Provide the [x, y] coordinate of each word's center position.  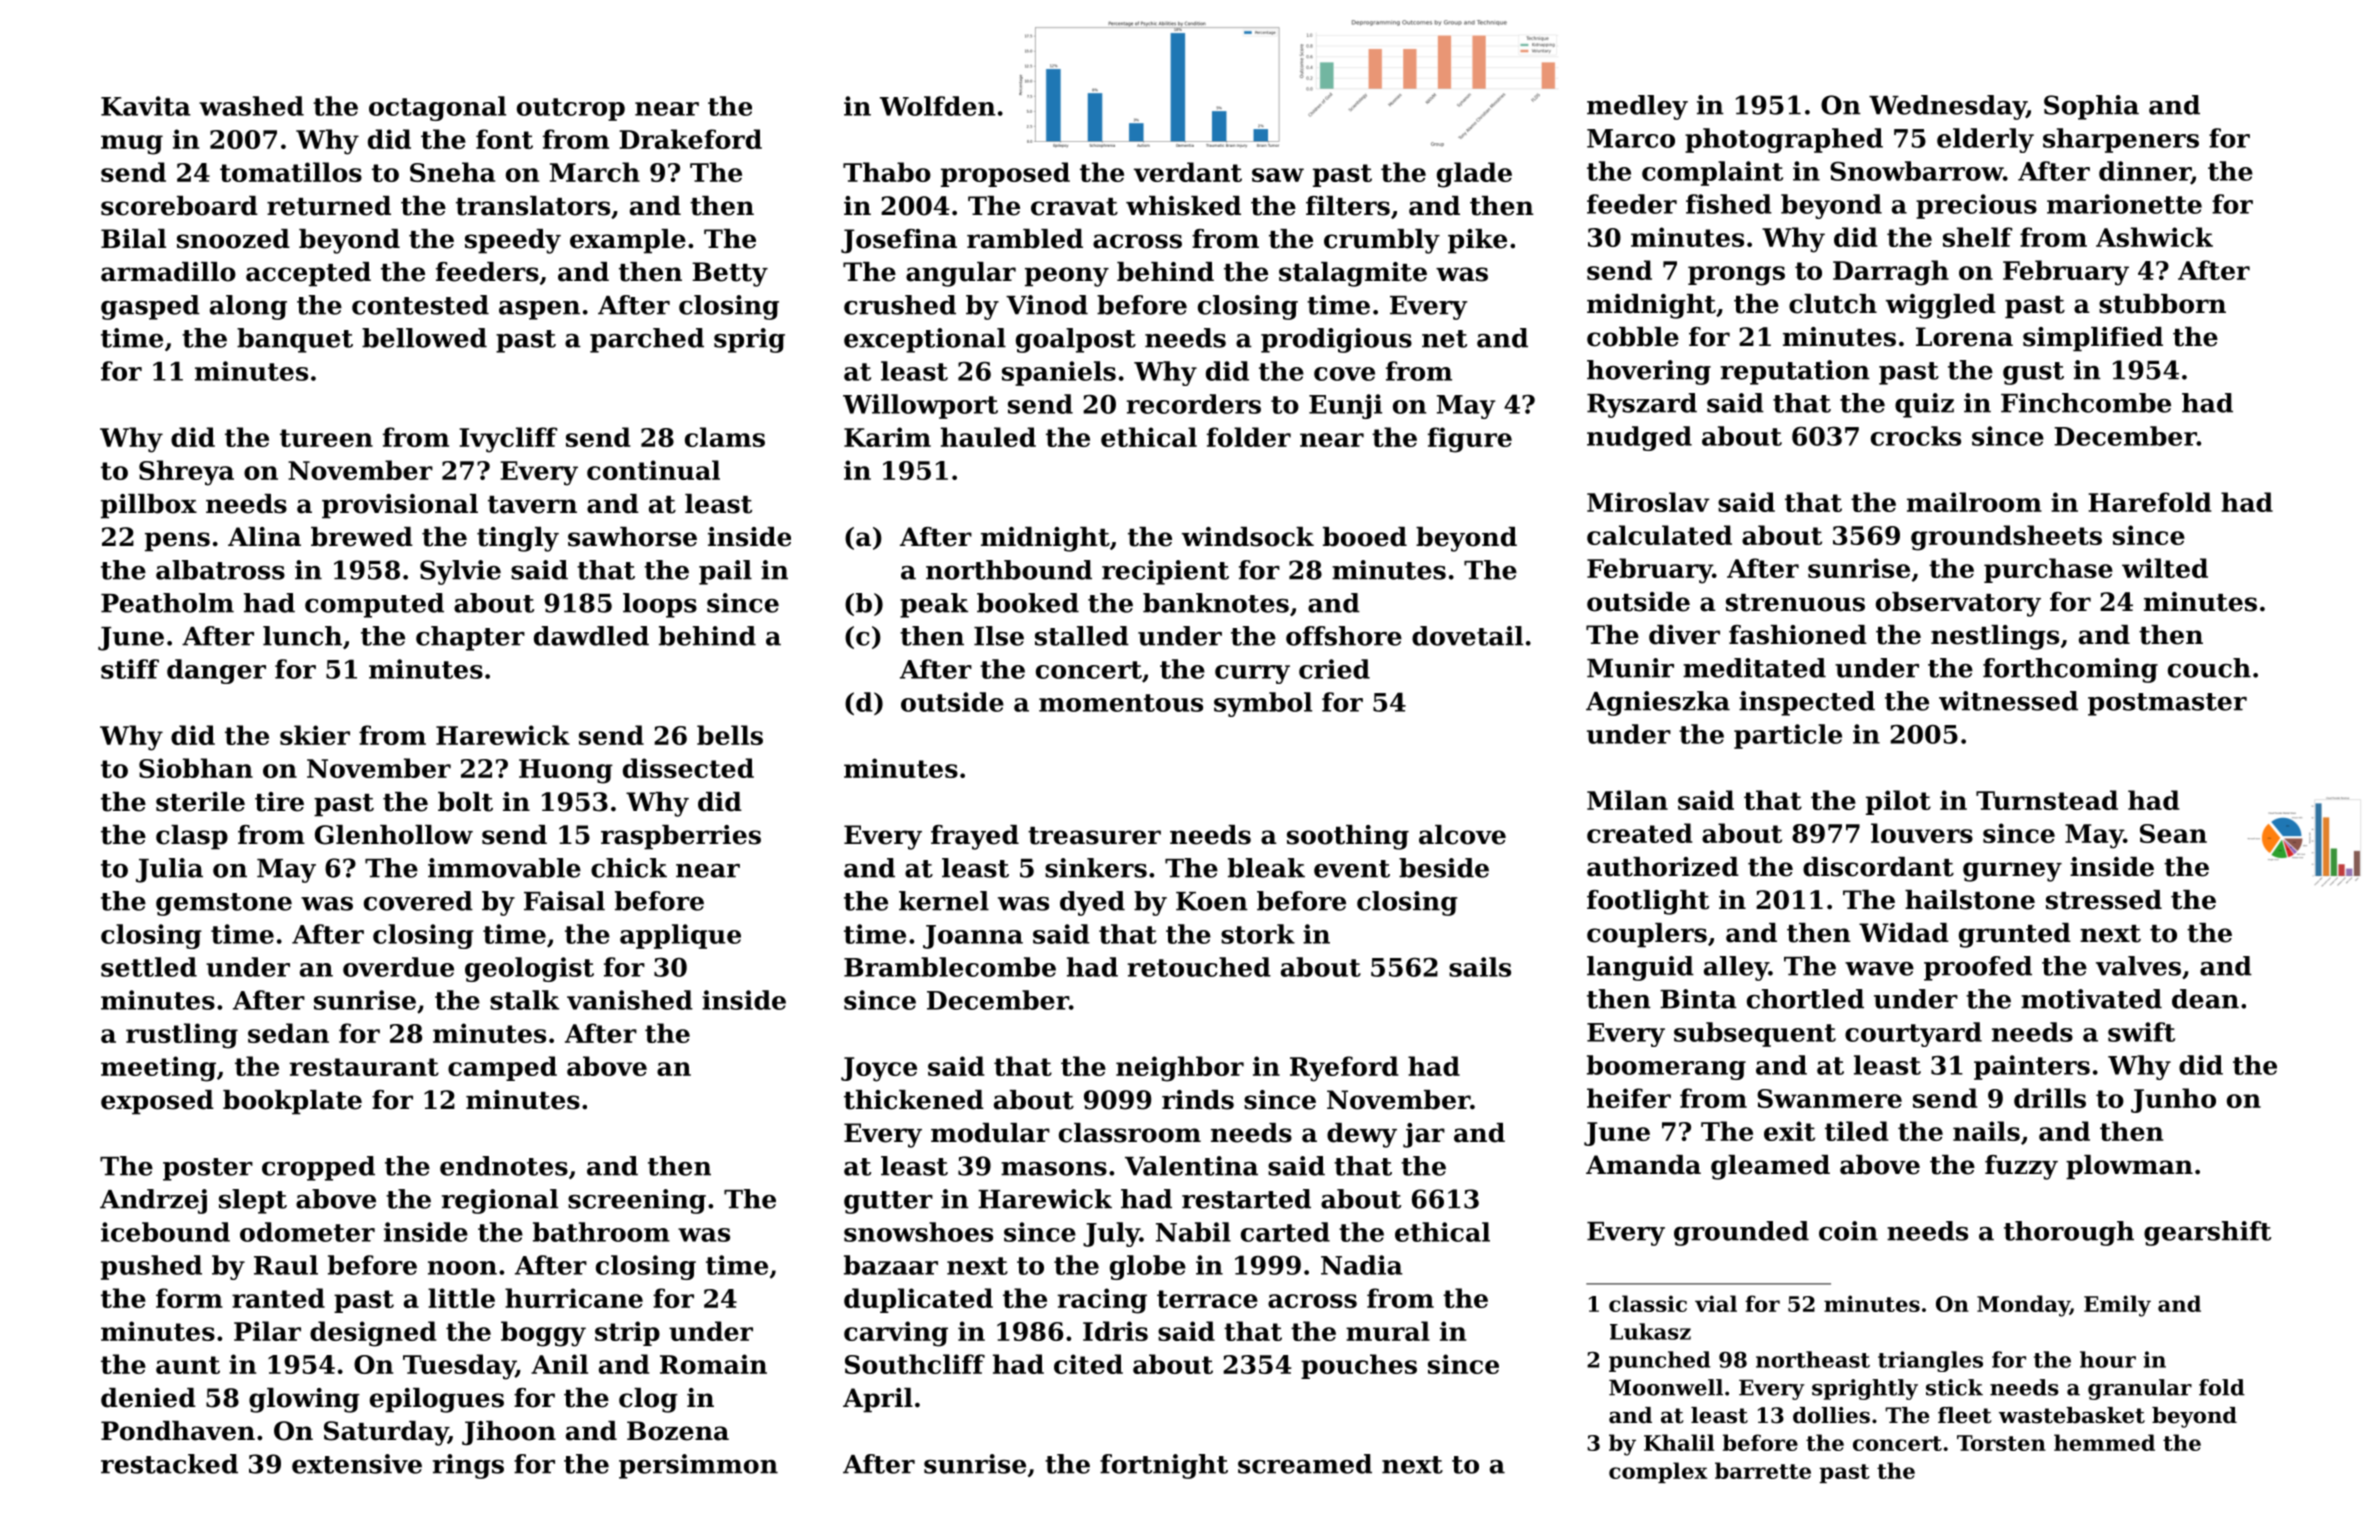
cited [1088, 1364]
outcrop [571, 109]
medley [1637, 107]
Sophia [2091, 107]
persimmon [698, 1466]
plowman [2129, 1167]
